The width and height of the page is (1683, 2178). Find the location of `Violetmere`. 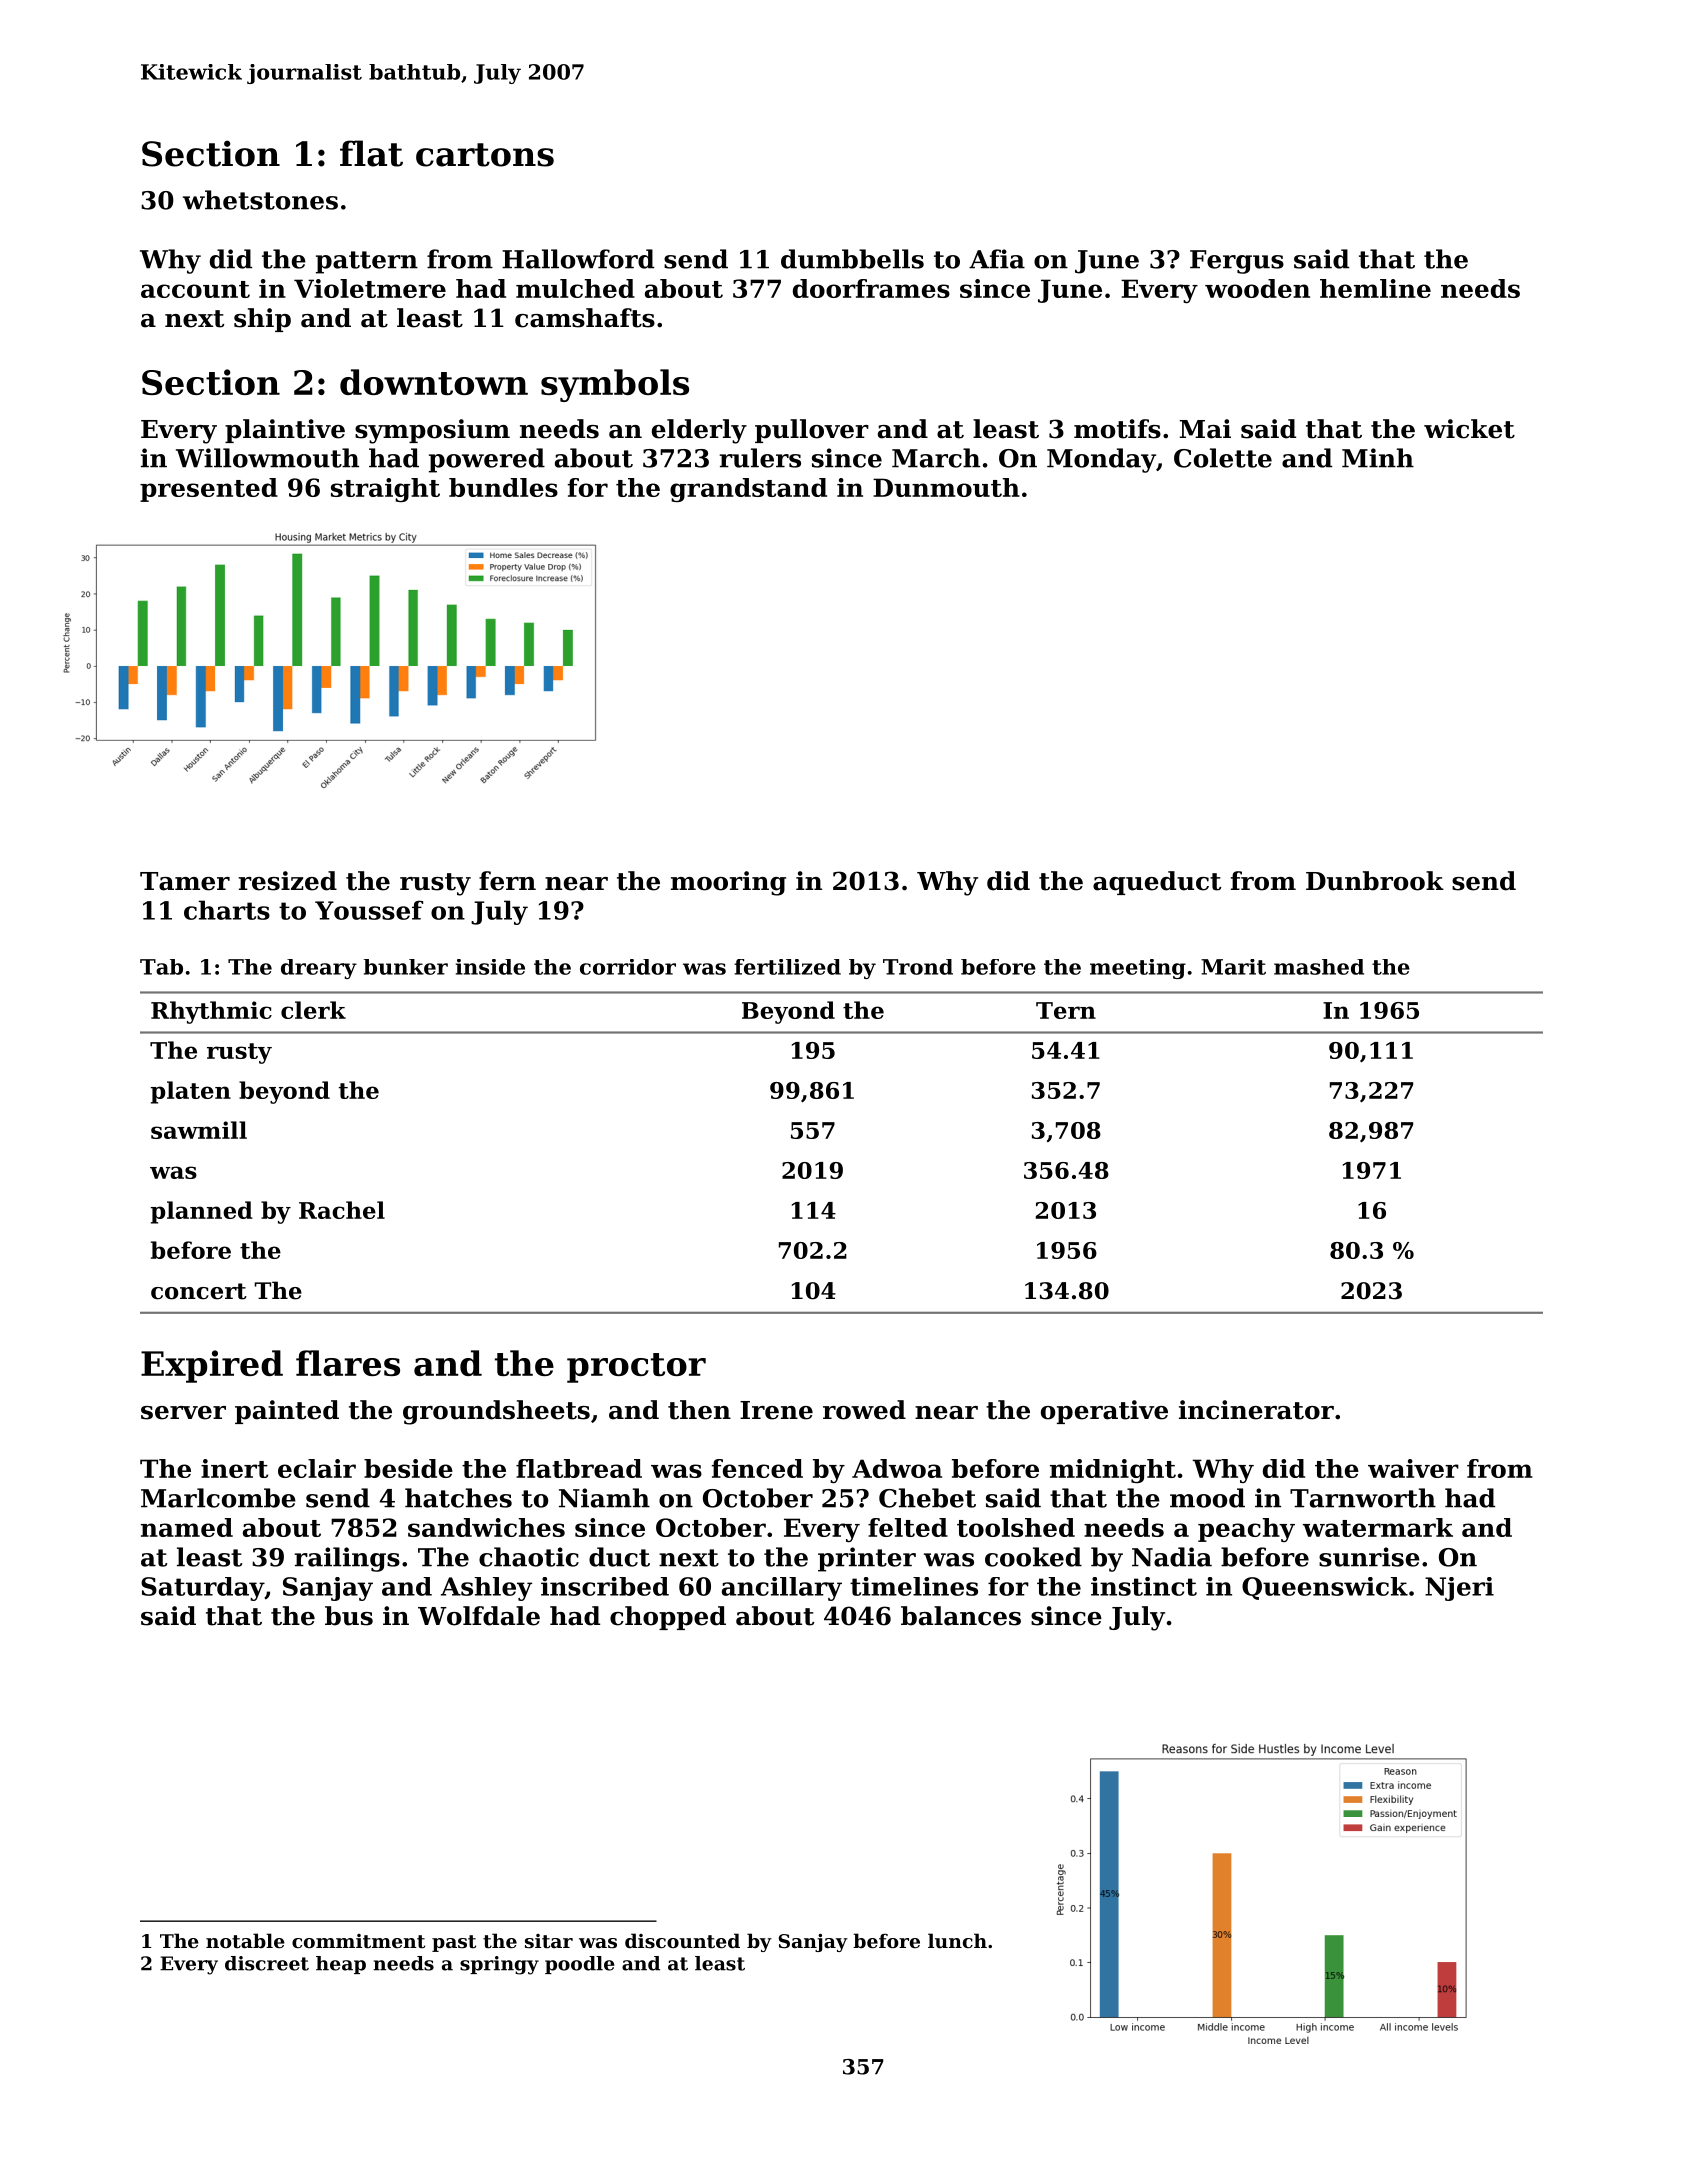

Violetmere is located at coordinates (370, 288).
